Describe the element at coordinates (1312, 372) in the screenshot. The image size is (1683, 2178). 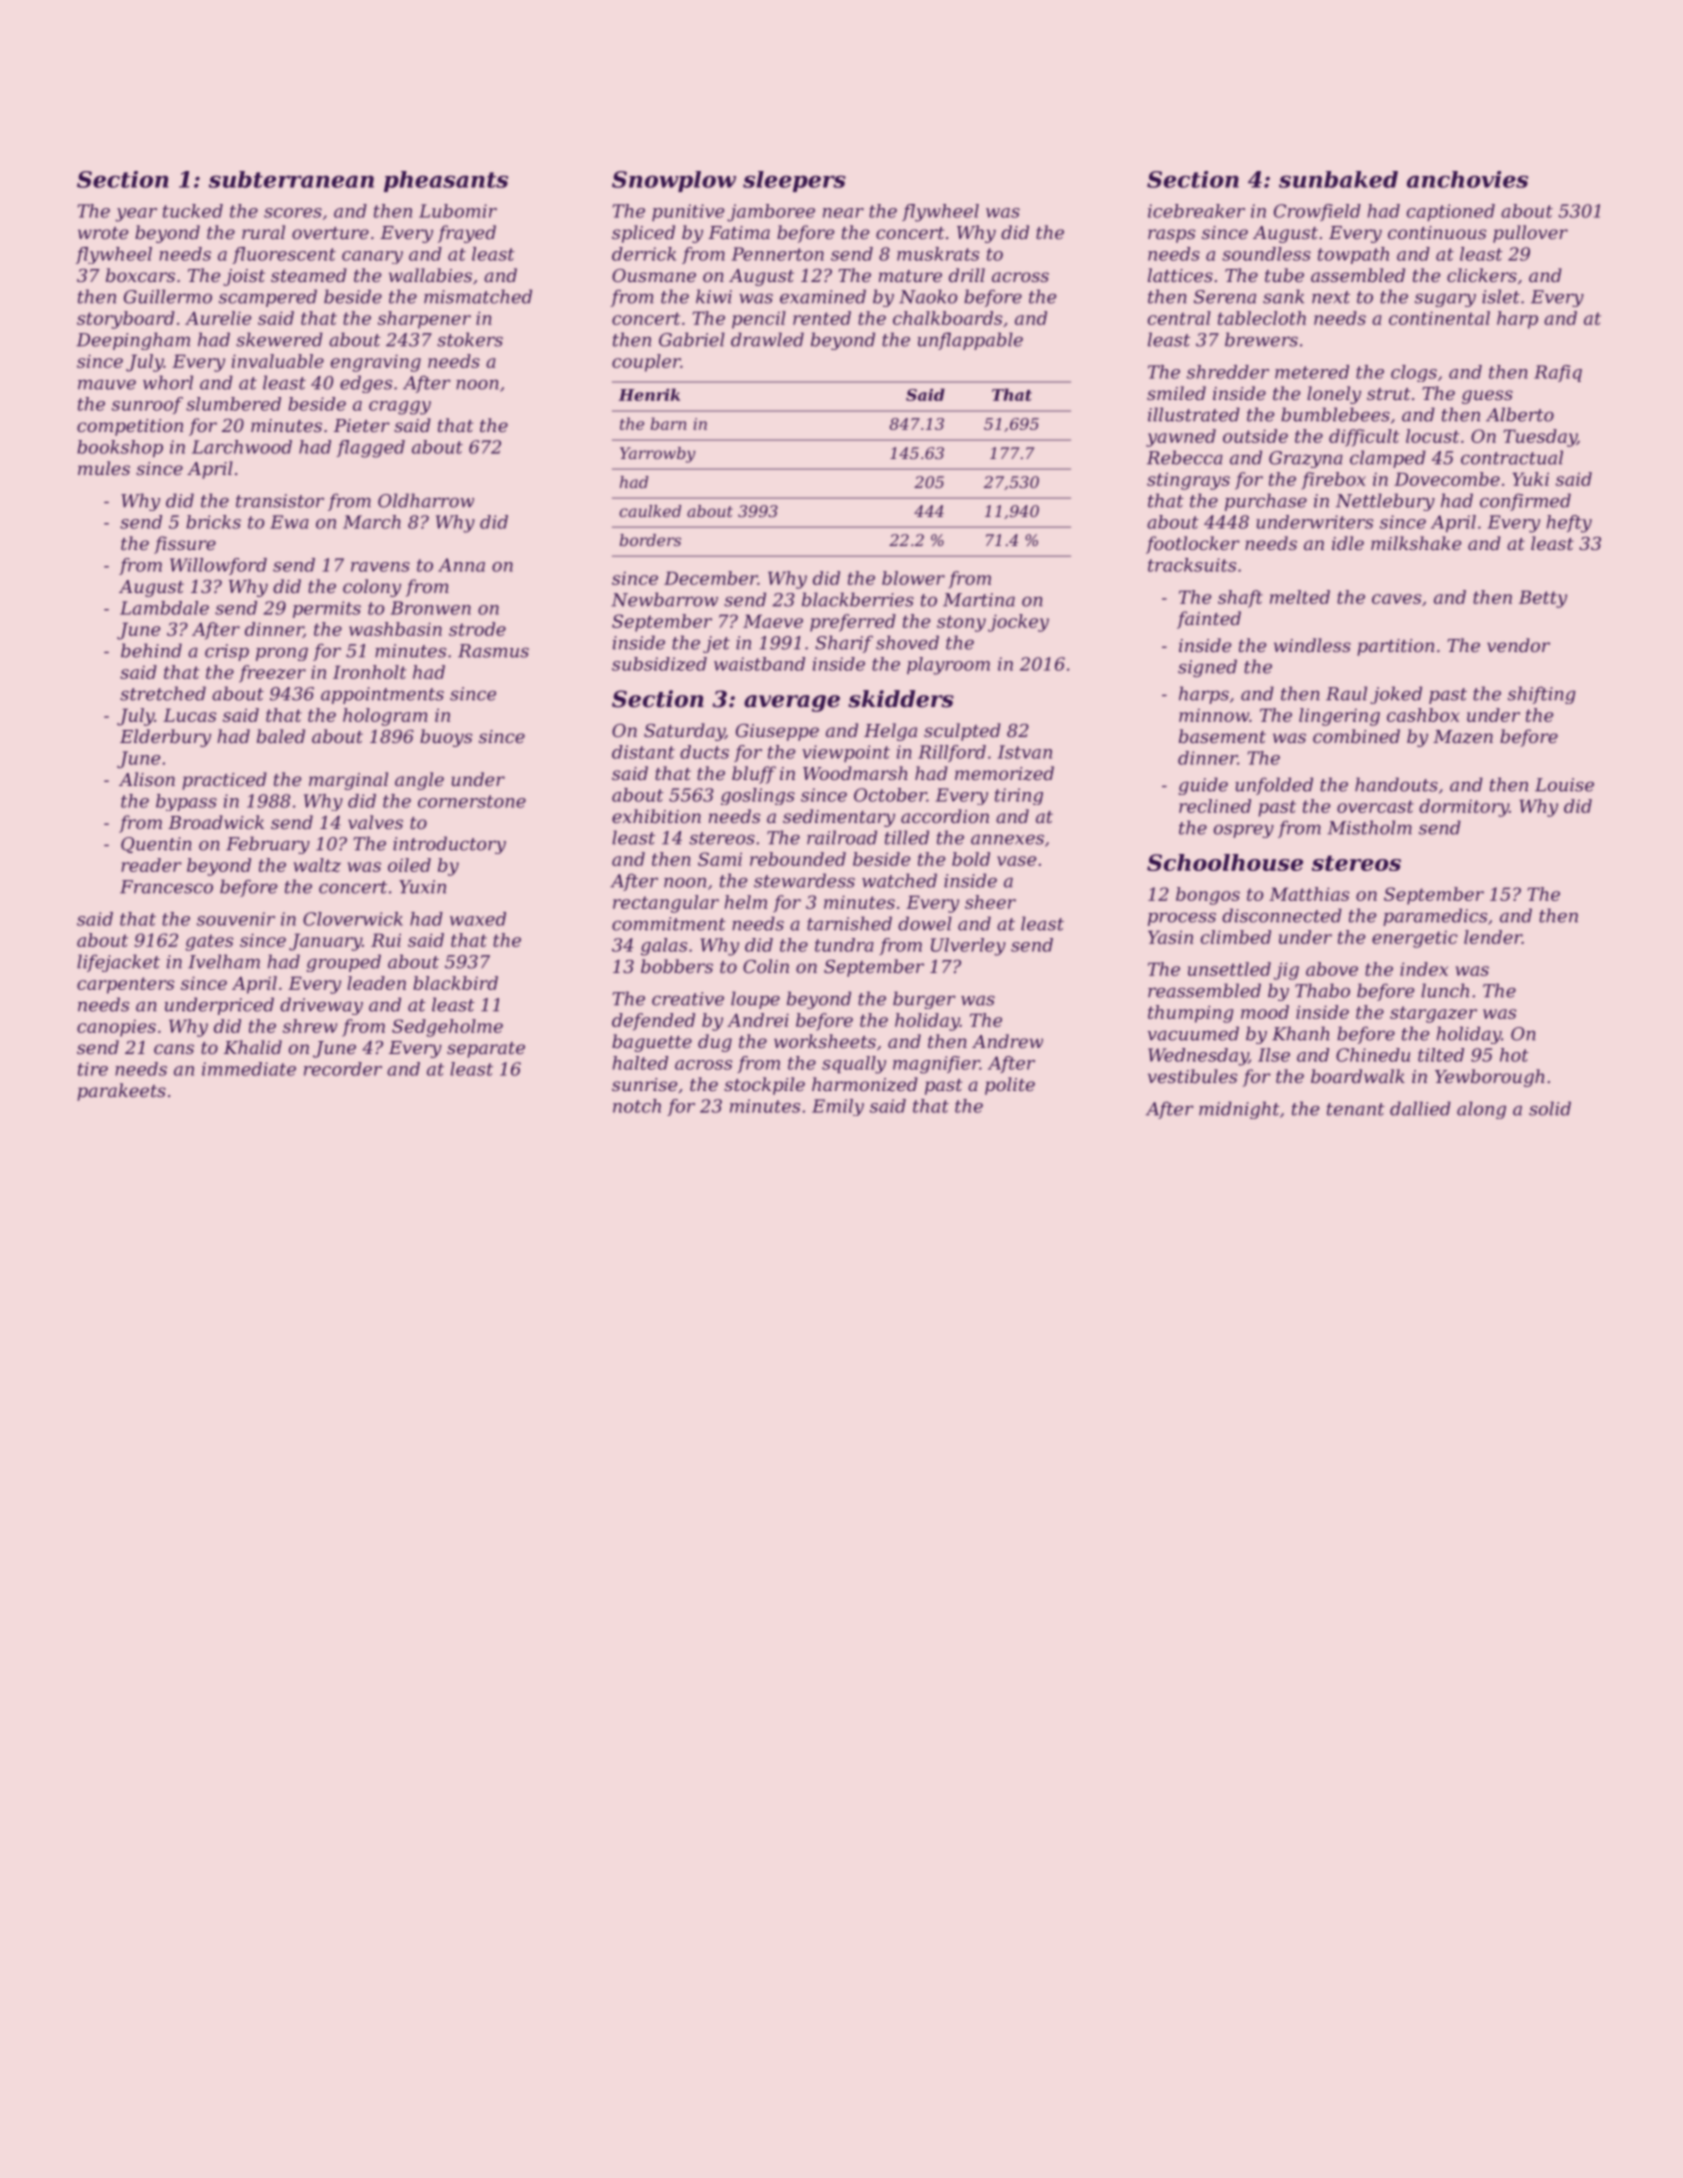
I see `metered` at that location.
